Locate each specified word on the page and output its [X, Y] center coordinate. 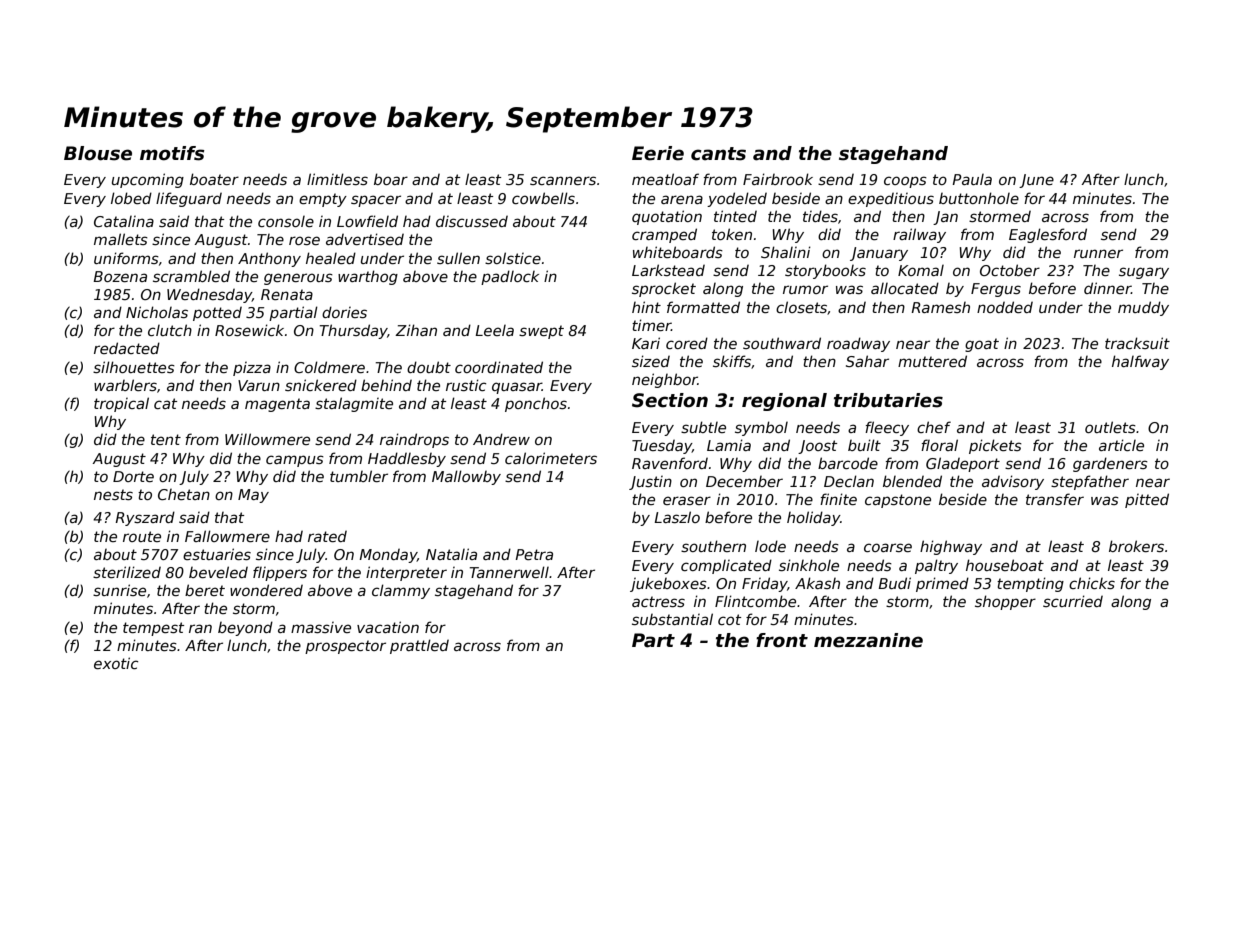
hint [646, 307]
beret [205, 590]
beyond [245, 628]
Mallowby [466, 477]
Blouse [98, 153]
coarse [888, 547]
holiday [813, 518]
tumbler [359, 476]
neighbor [665, 380]
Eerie [658, 153]
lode [770, 546]
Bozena [120, 276]
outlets [1110, 427]
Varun [259, 385]
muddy [1143, 308]
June [1036, 181]
